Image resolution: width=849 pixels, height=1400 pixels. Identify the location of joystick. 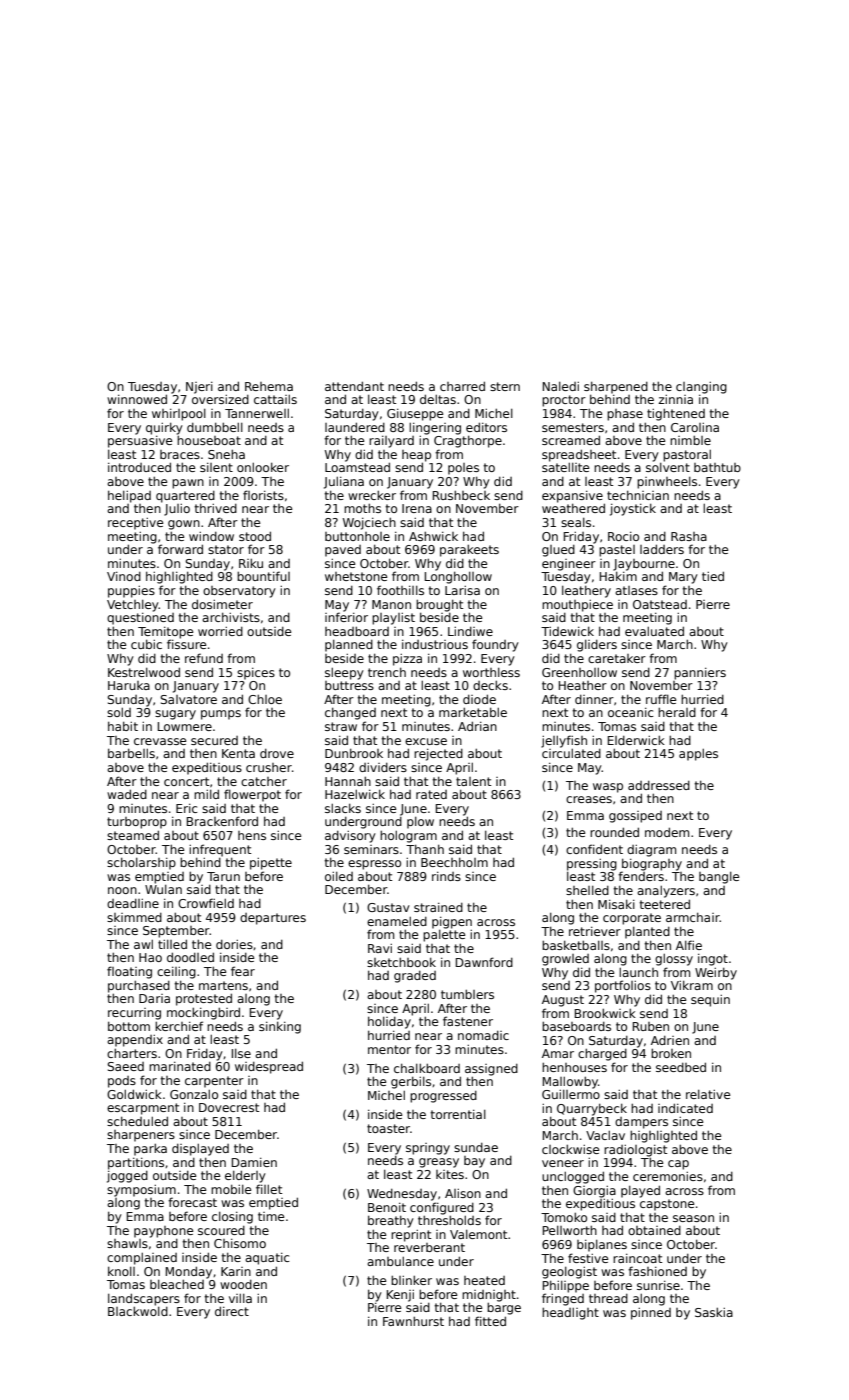
(633, 509).
